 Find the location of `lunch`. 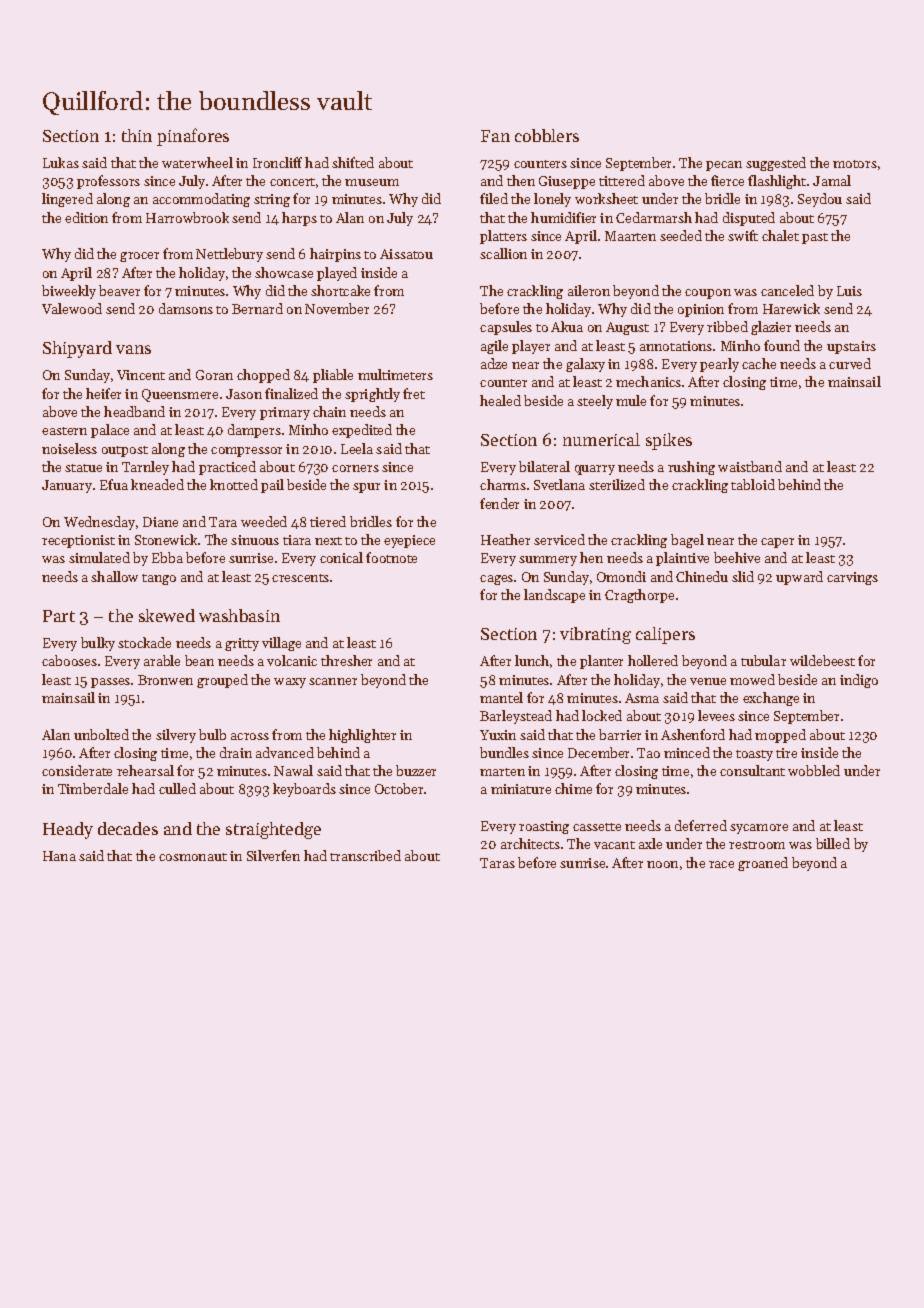

lunch is located at coordinates (532, 660).
